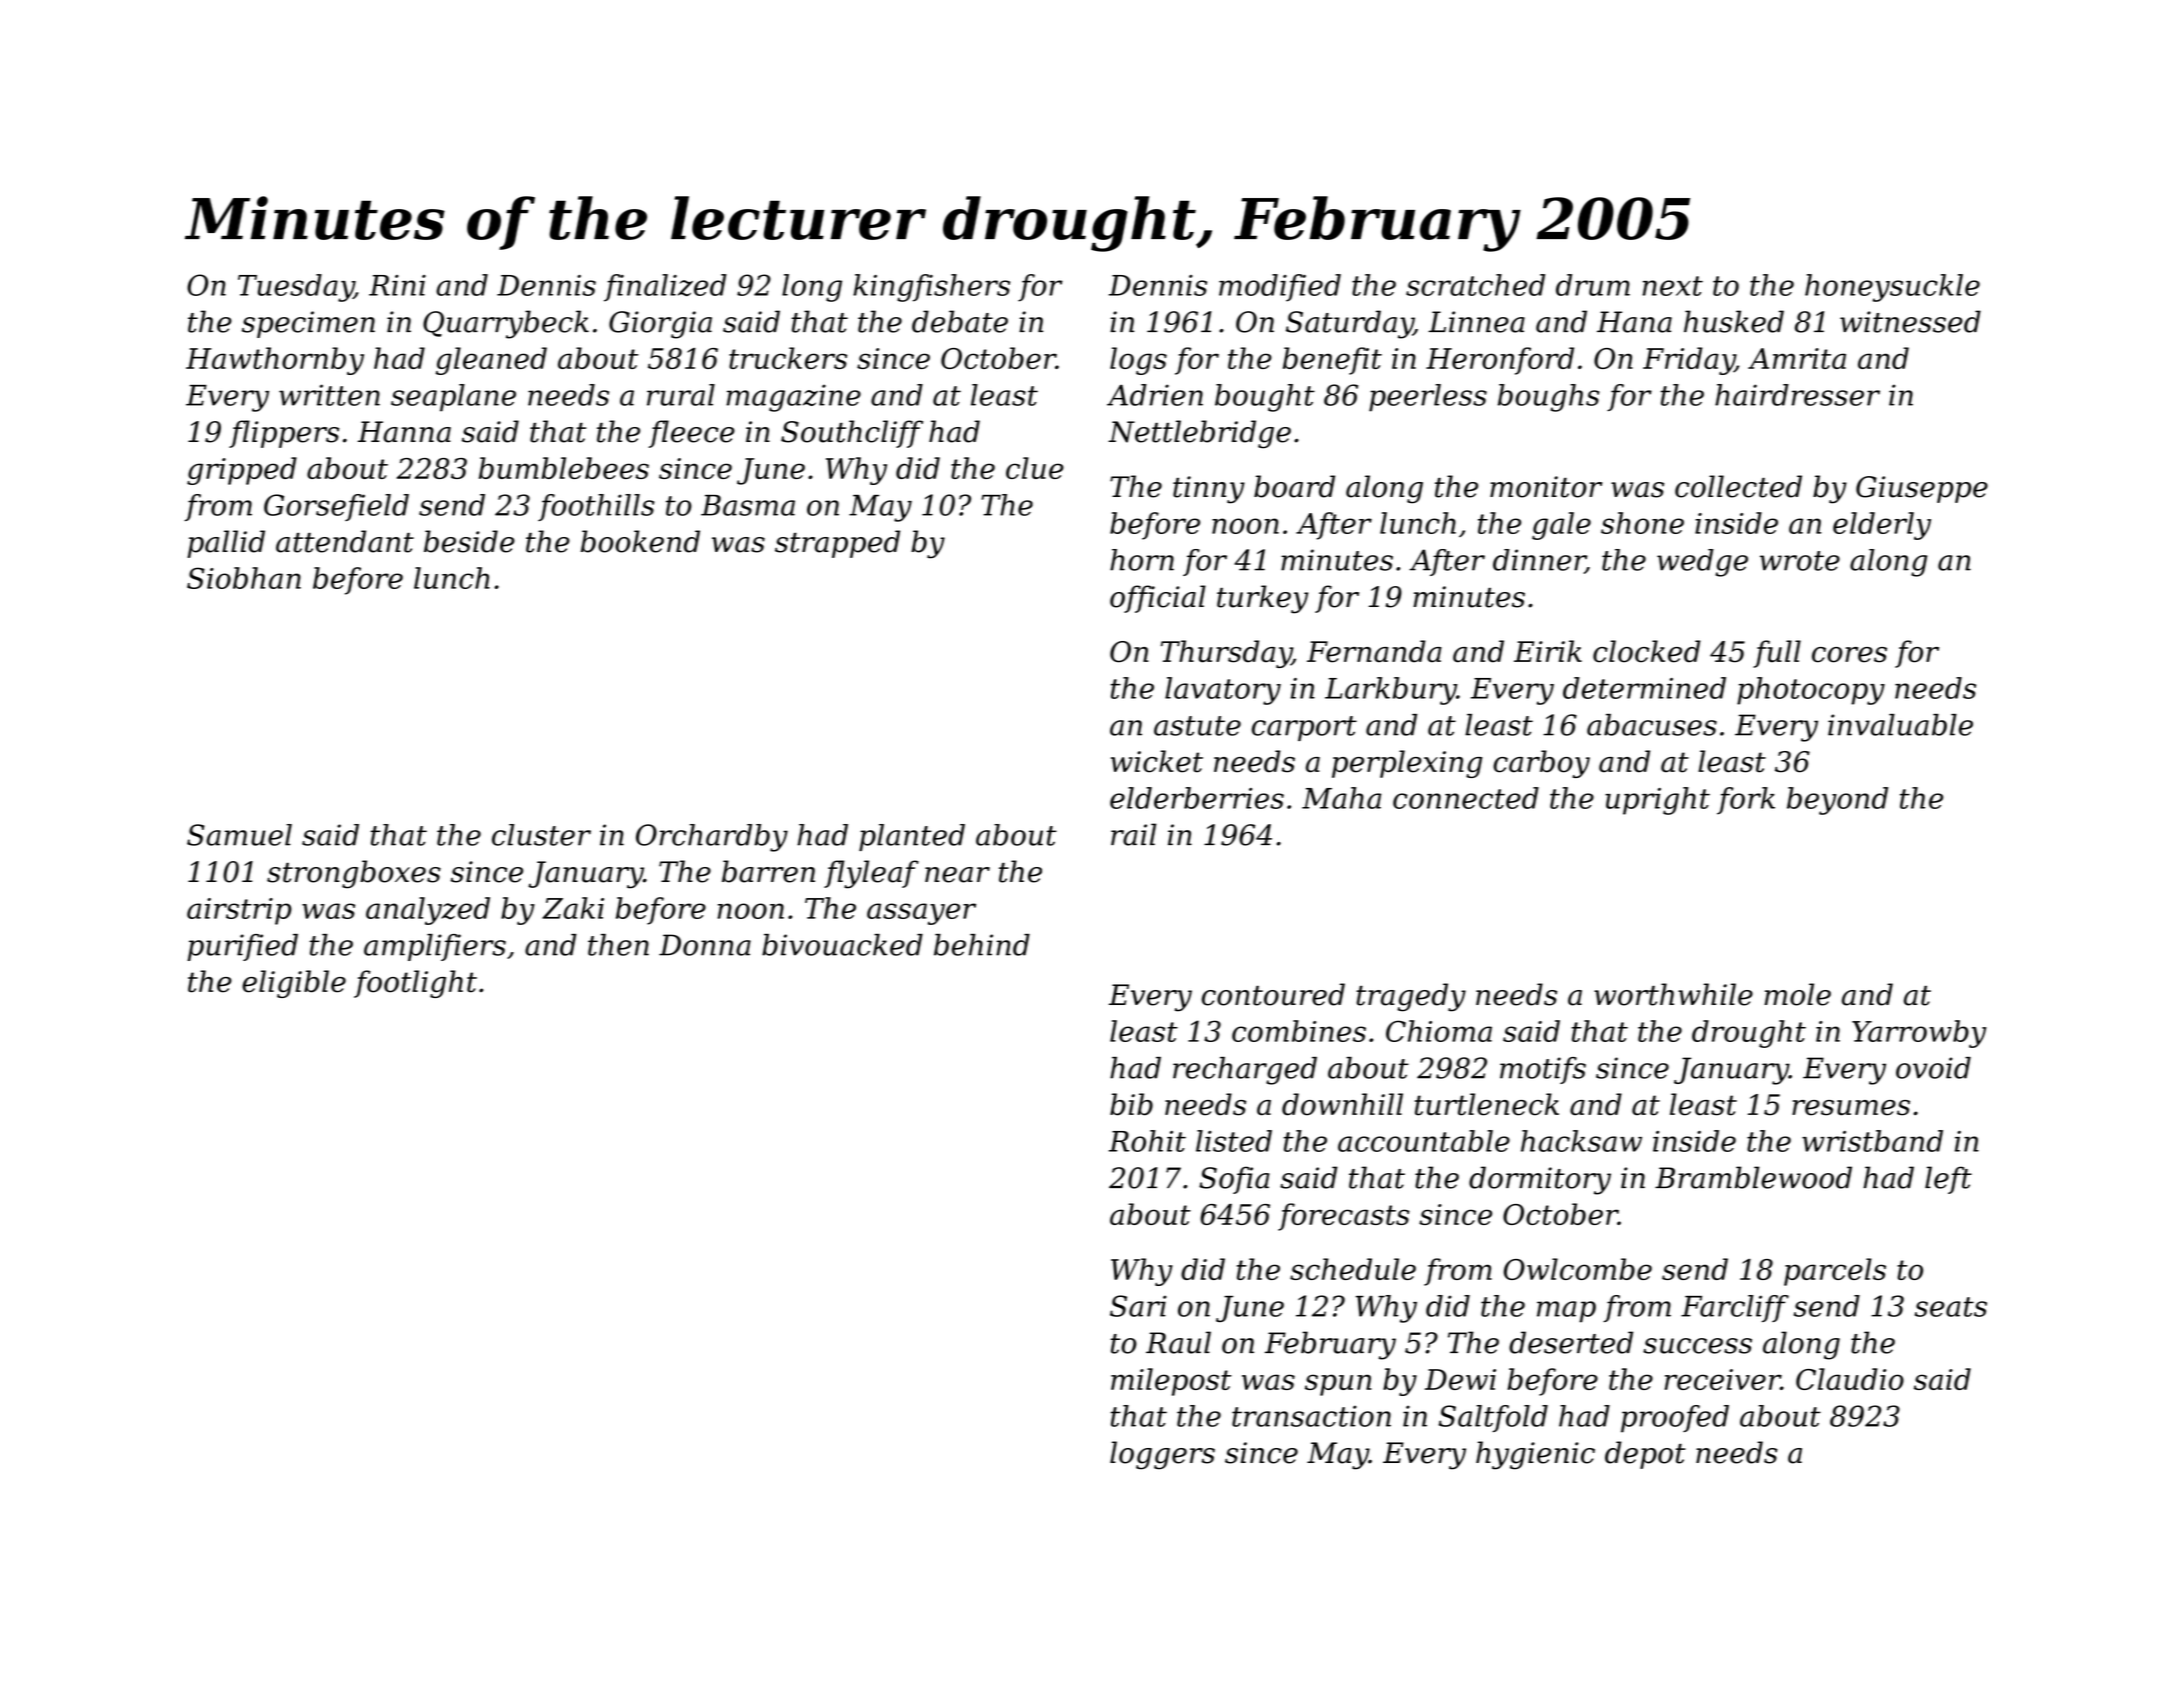 Image resolution: width=2178 pixels, height=1683 pixels. Describe the element at coordinates (1738, 486) in the image. I see `collected` at that location.
